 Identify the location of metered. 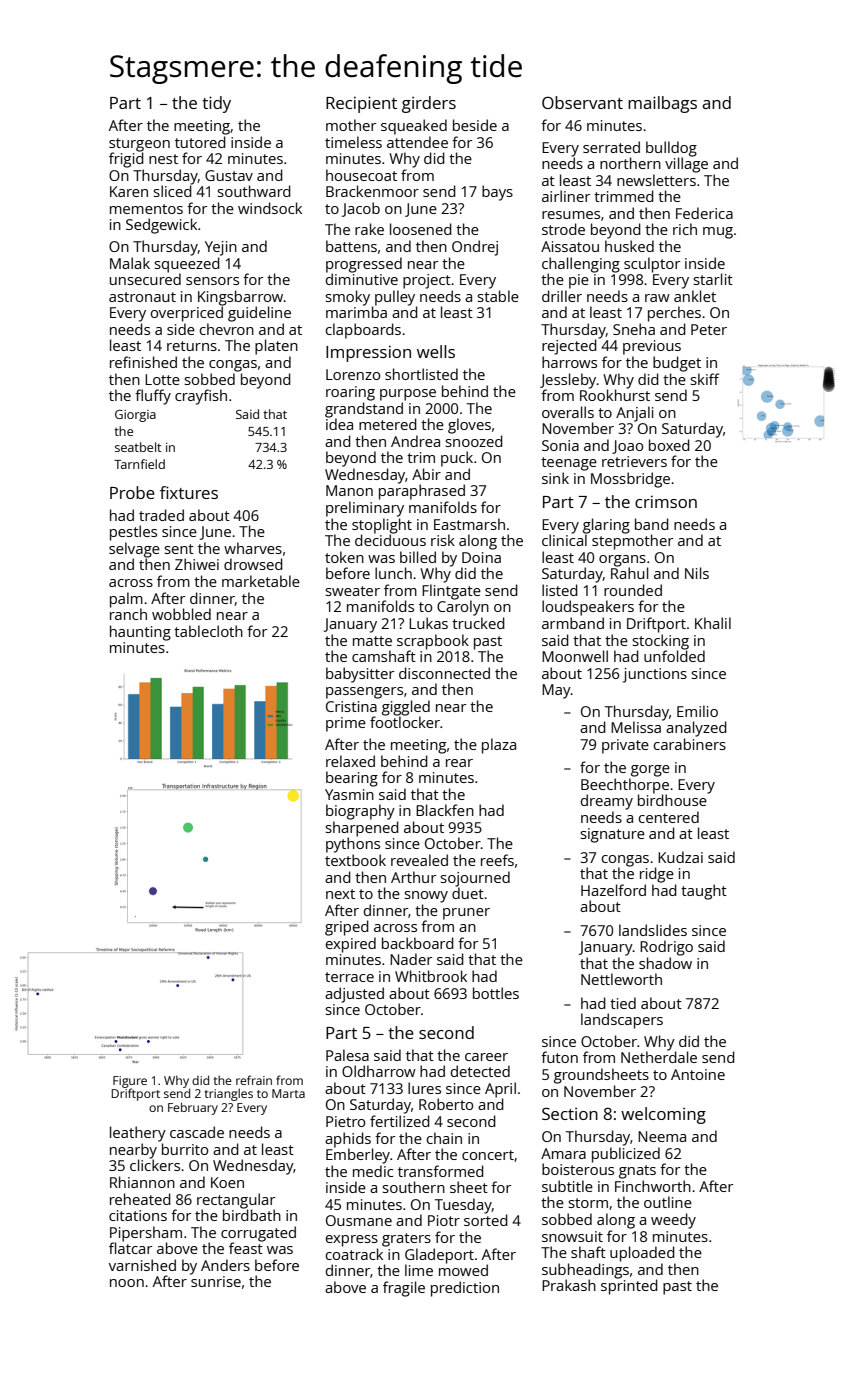
(388, 424).
